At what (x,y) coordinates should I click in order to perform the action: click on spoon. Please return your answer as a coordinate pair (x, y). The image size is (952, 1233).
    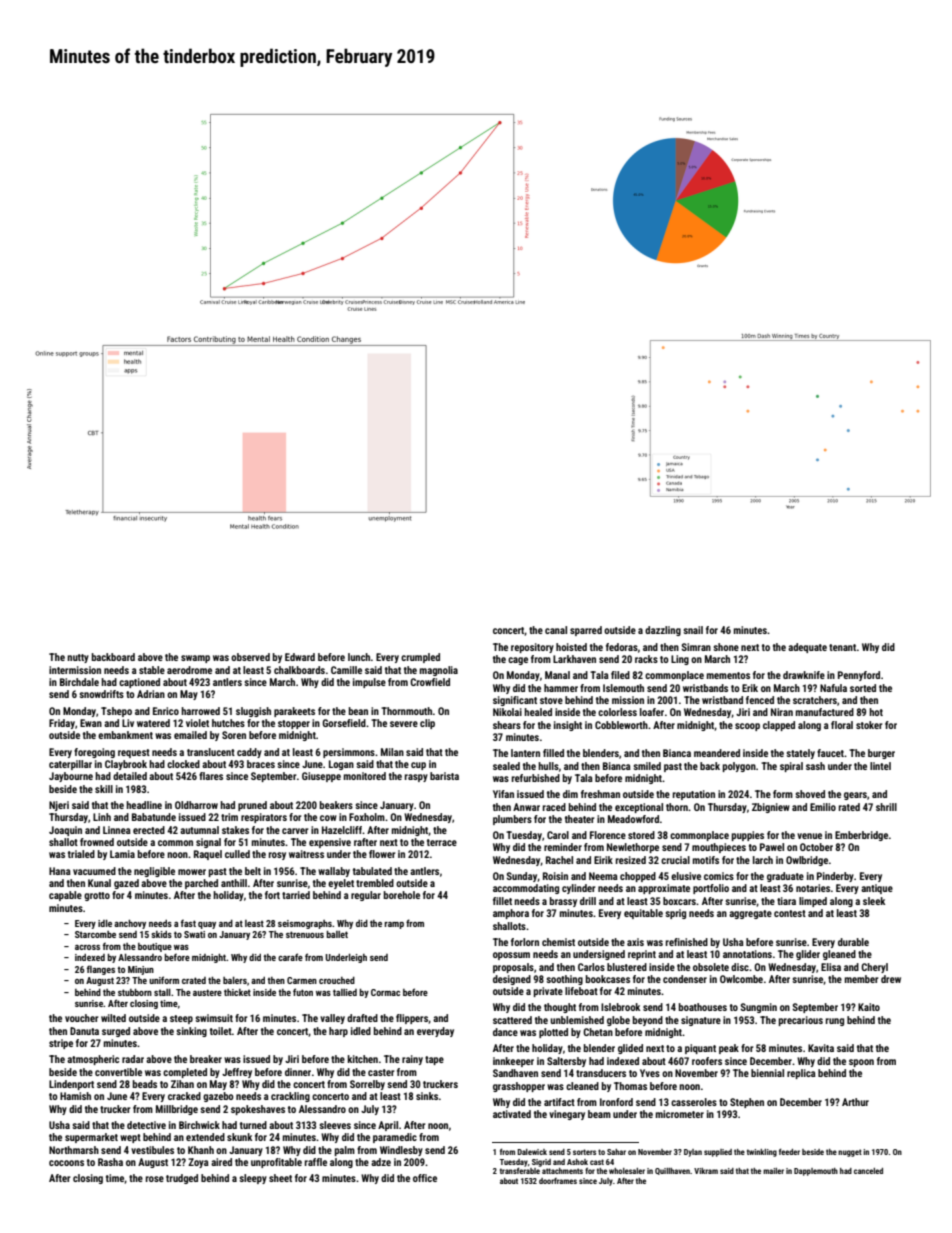
    Looking at the image, I should click on (861, 1063).
